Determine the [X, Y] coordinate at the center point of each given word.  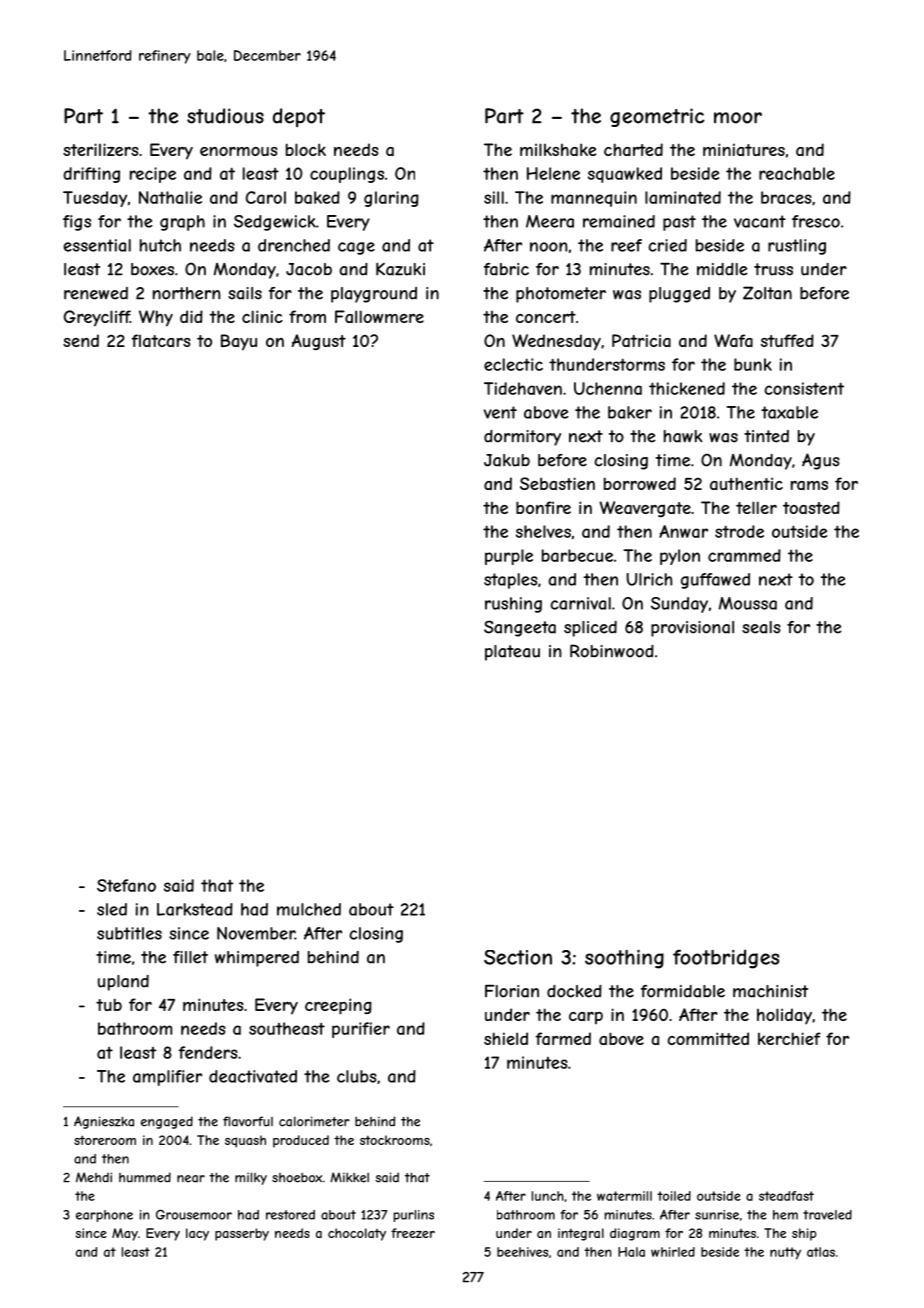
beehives [522, 1252]
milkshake [558, 149]
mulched [309, 909]
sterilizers [101, 149]
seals [761, 627]
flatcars [161, 340]
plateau [512, 653]
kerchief [789, 1038]
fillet [190, 957]
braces [786, 197]
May [125, 1234]
